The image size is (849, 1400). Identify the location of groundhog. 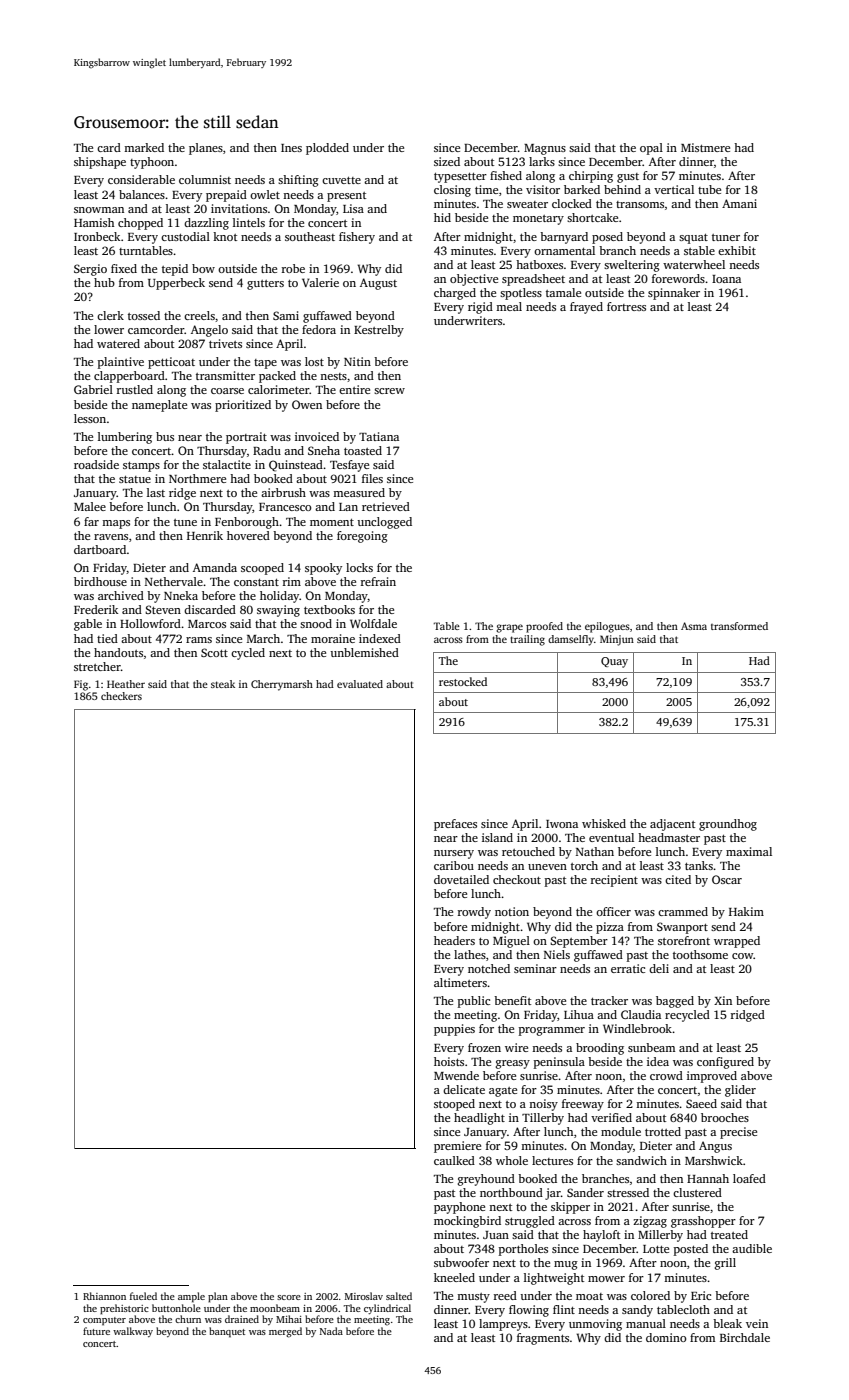
(728, 825).
